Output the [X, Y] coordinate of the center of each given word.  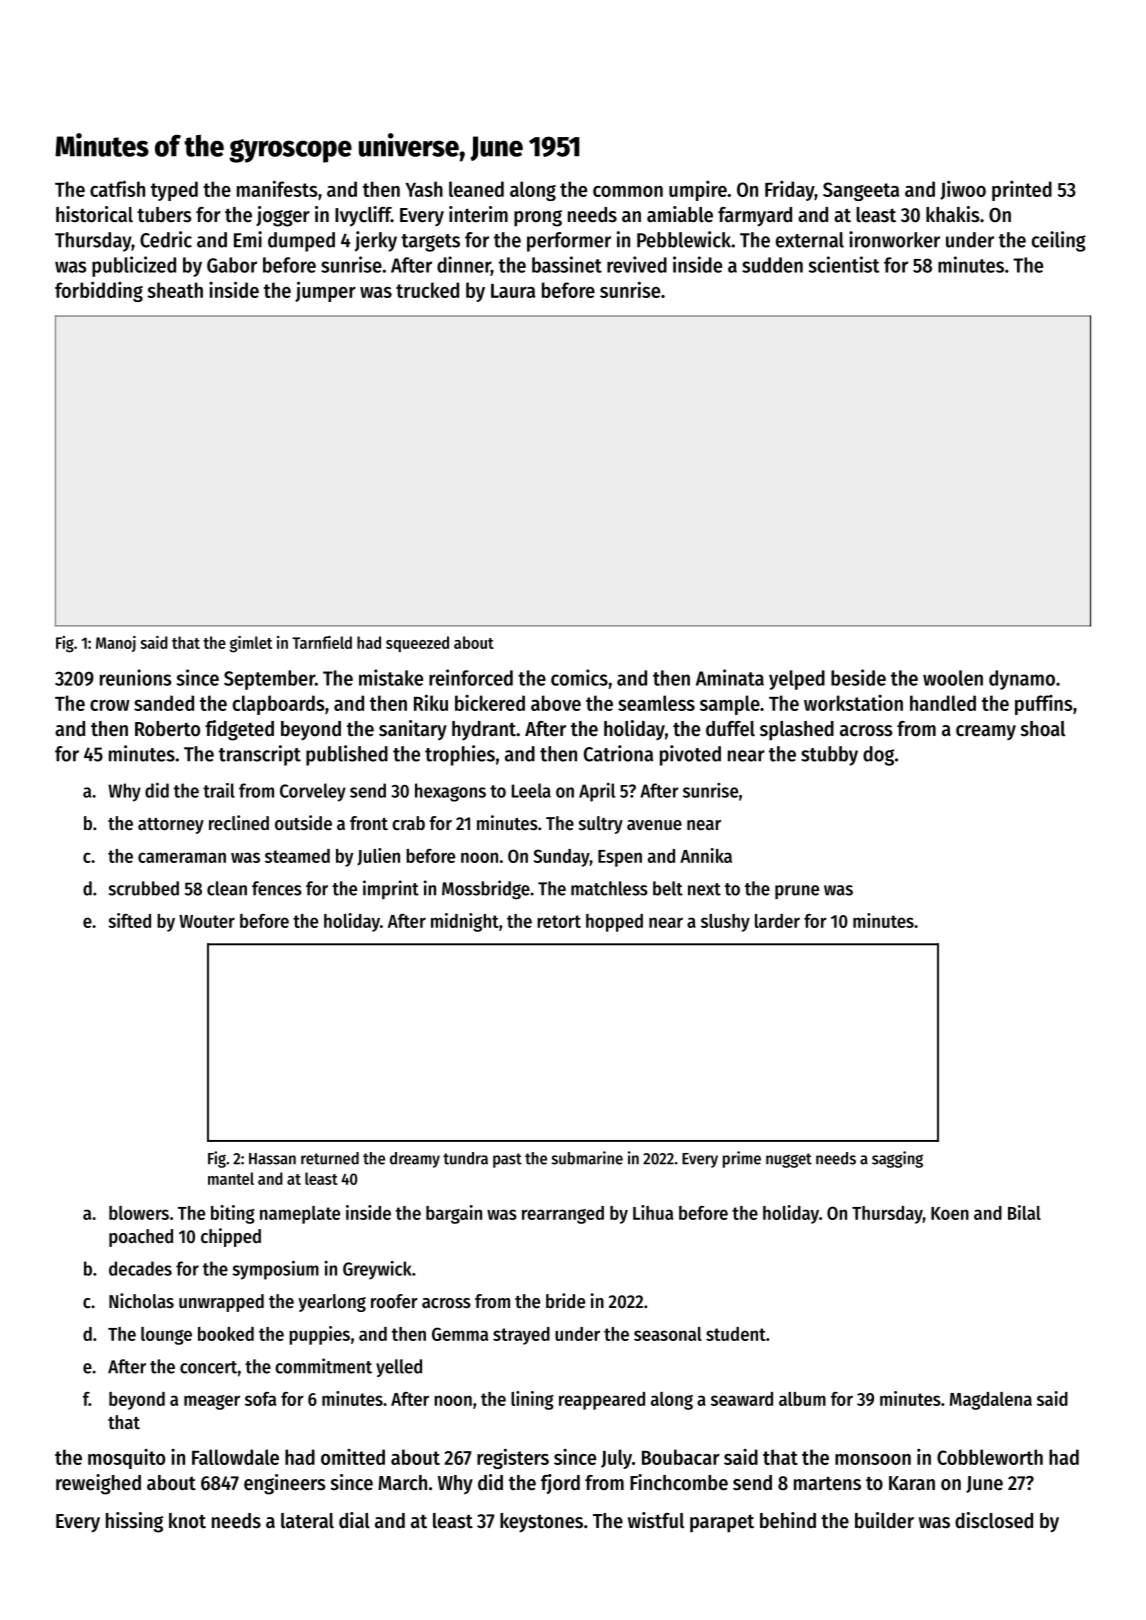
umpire [698, 191]
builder [884, 1520]
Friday [790, 191]
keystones [541, 1523]
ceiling [1059, 241]
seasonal [668, 1334]
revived [637, 264]
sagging [897, 1159]
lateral [307, 1521]
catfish [117, 188]
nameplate [300, 1215]
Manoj [116, 644]
